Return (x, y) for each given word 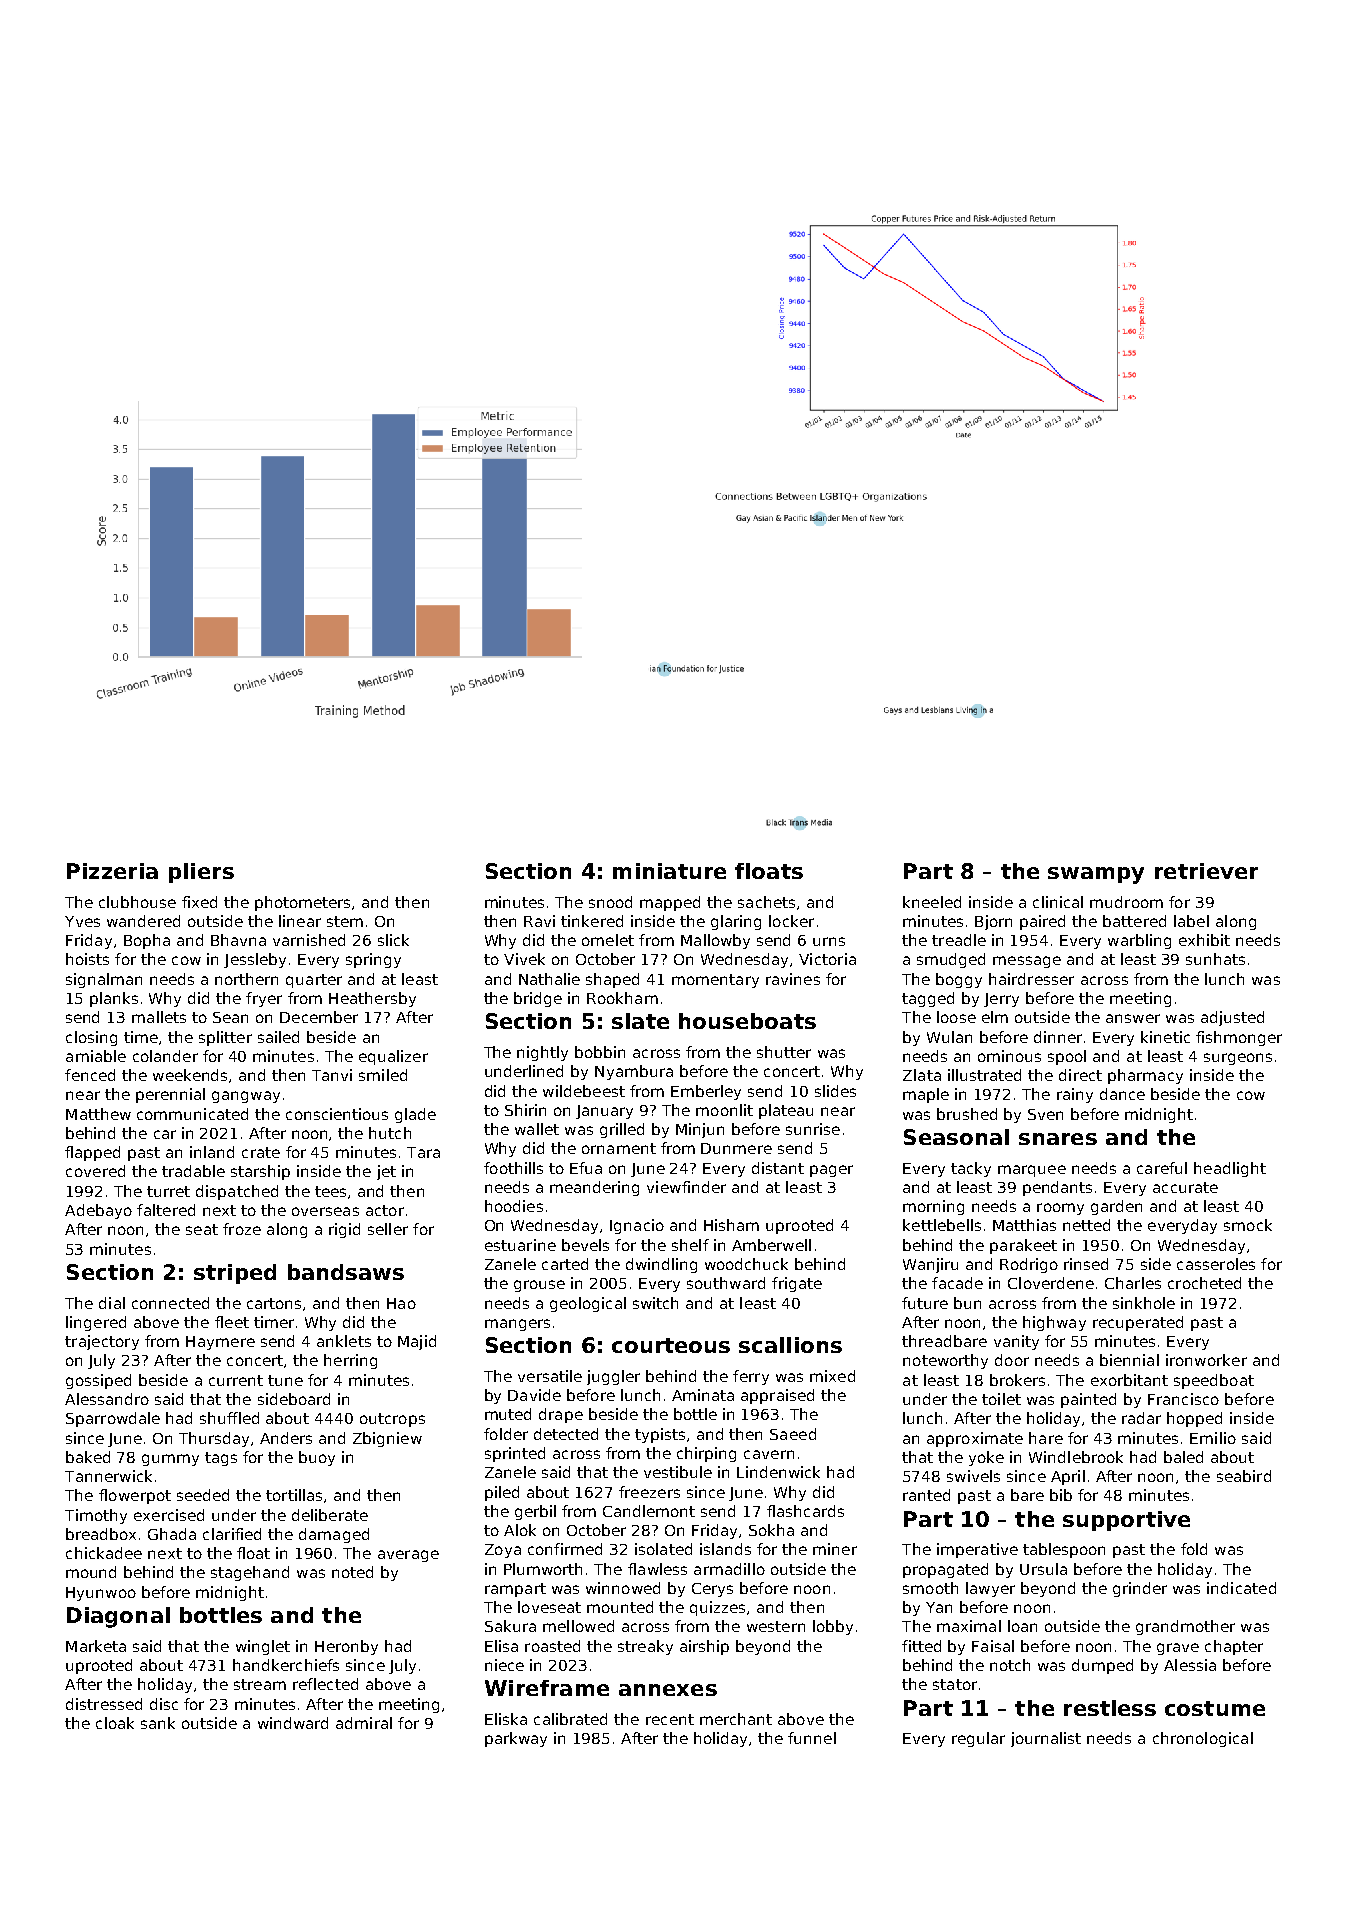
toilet (1001, 1399)
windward (293, 1723)
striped (235, 1274)
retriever (1206, 871)
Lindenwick (778, 1472)
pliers (201, 873)
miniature (669, 871)
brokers (1017, 1380)
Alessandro (107, 1399)
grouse (539, 1286)
